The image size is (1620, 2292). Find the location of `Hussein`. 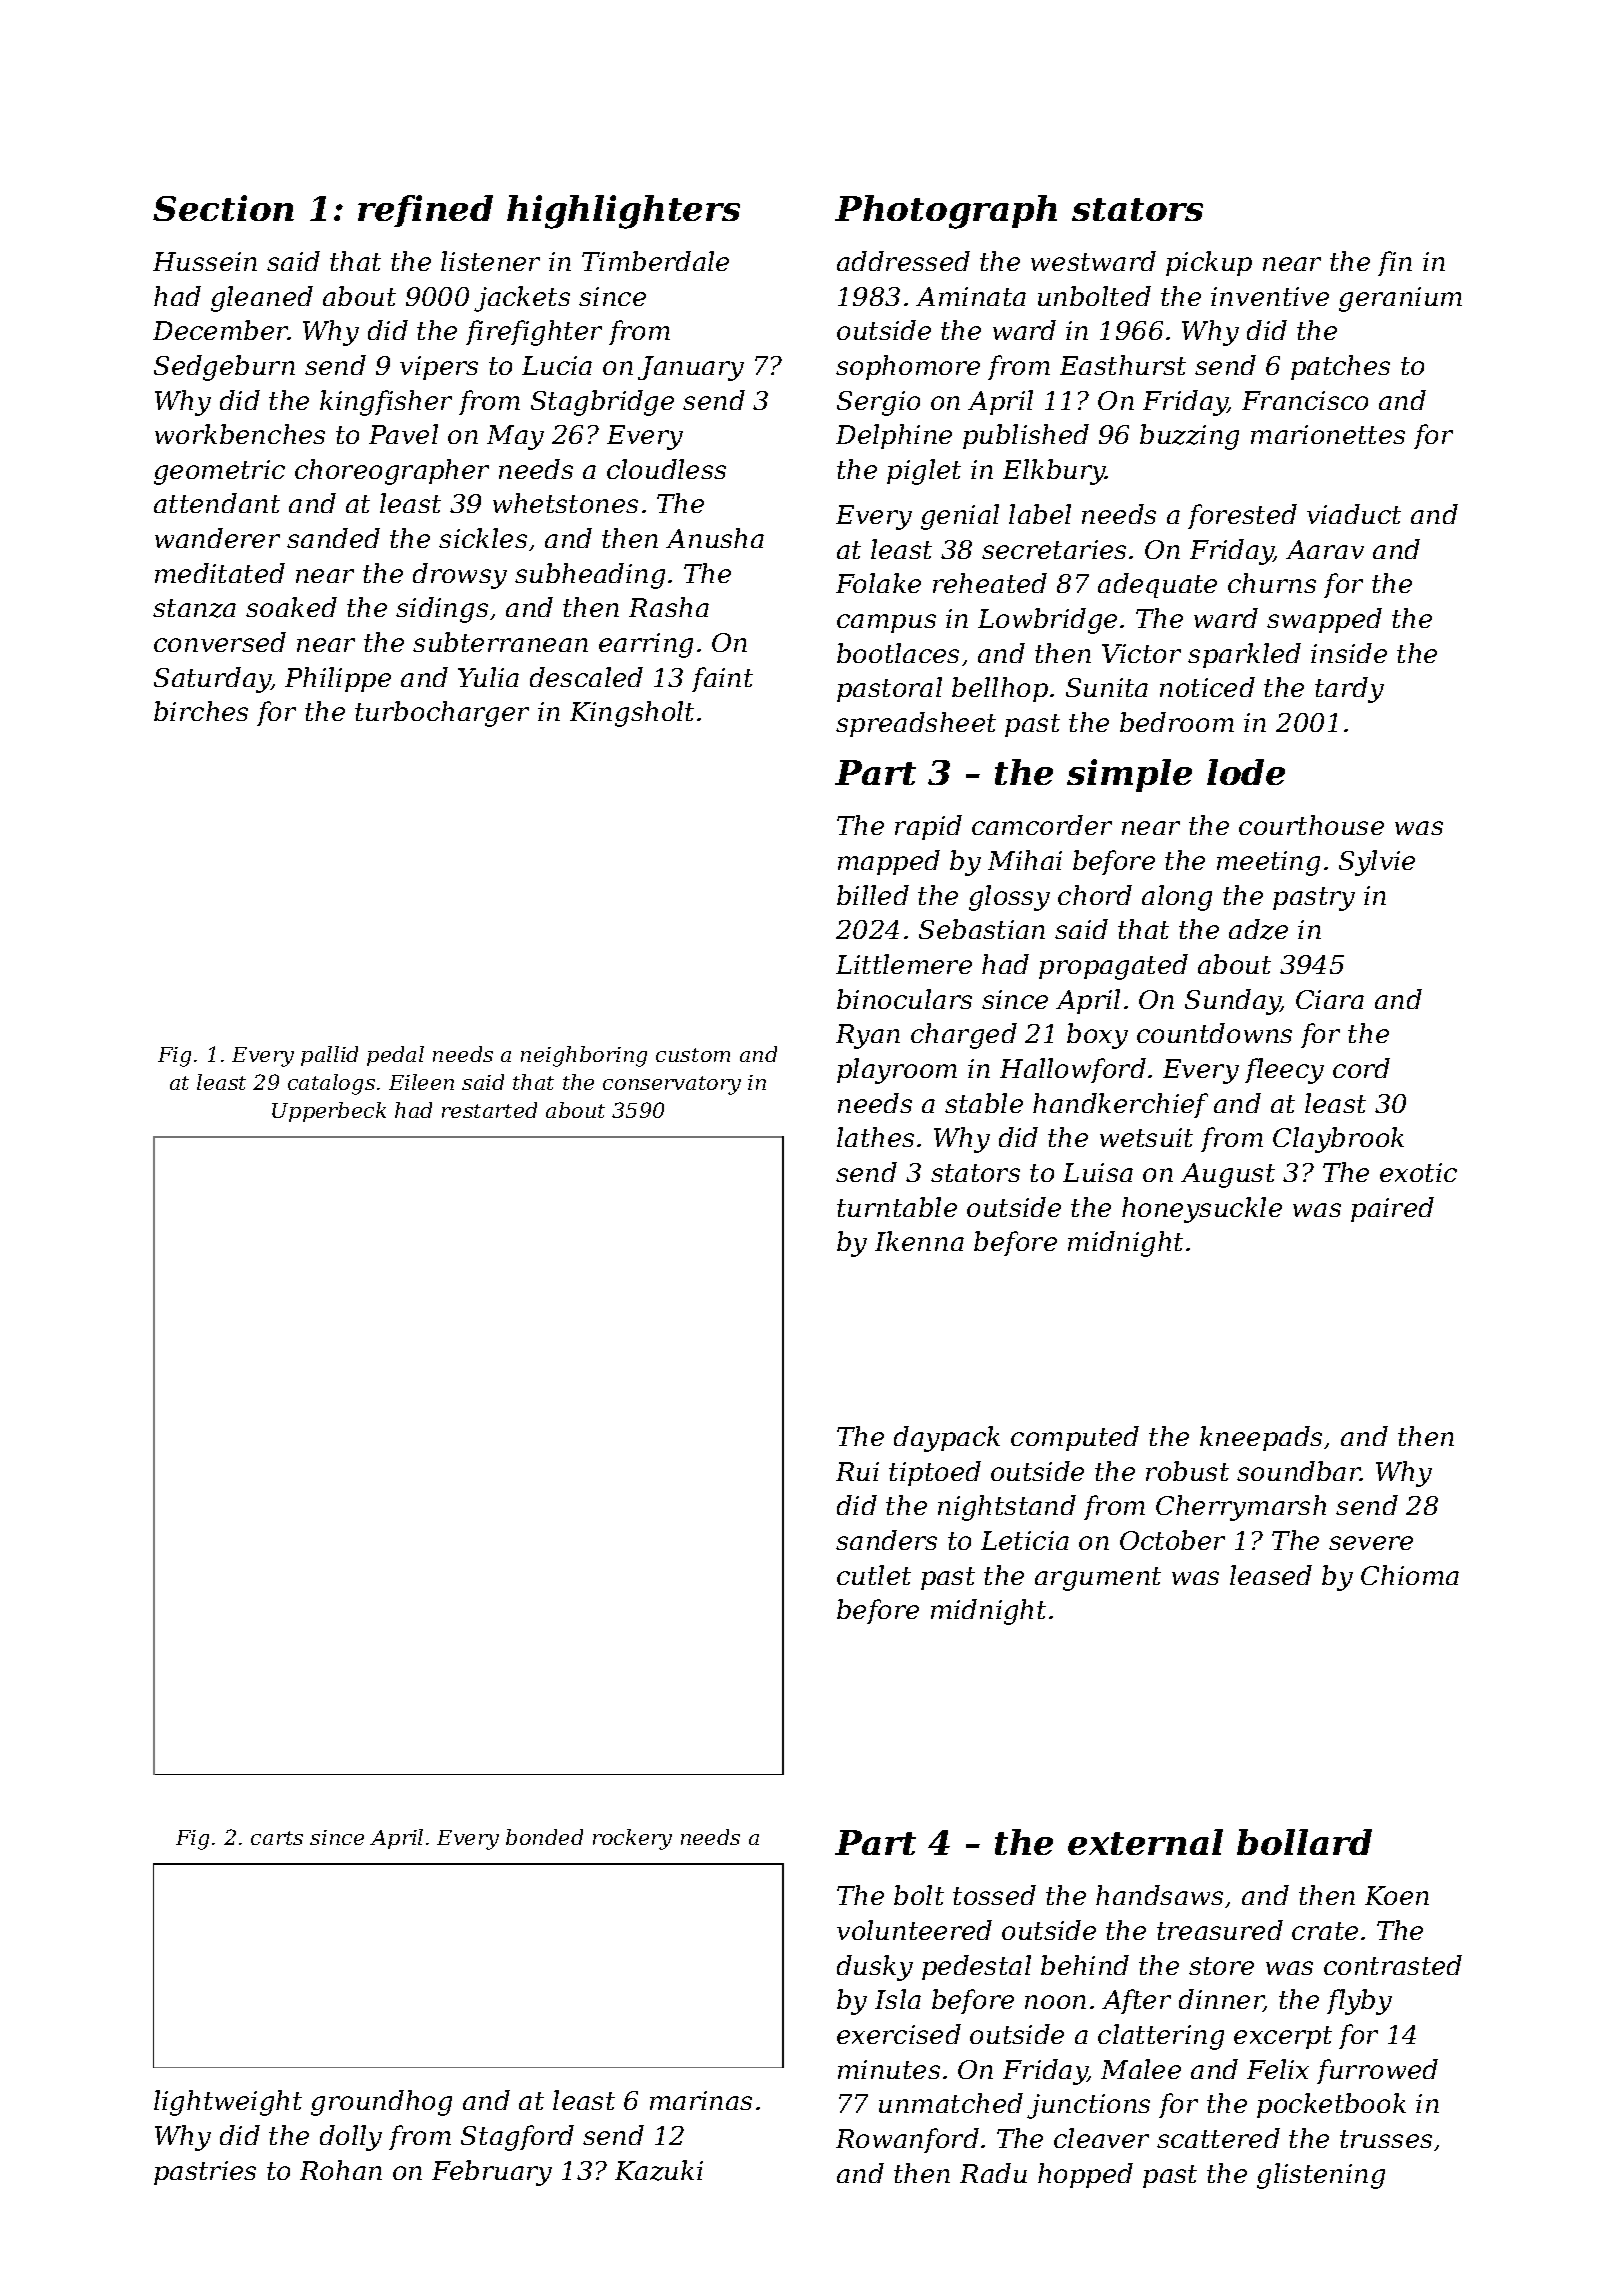

Hussein is located at coordinates (205, 261).
